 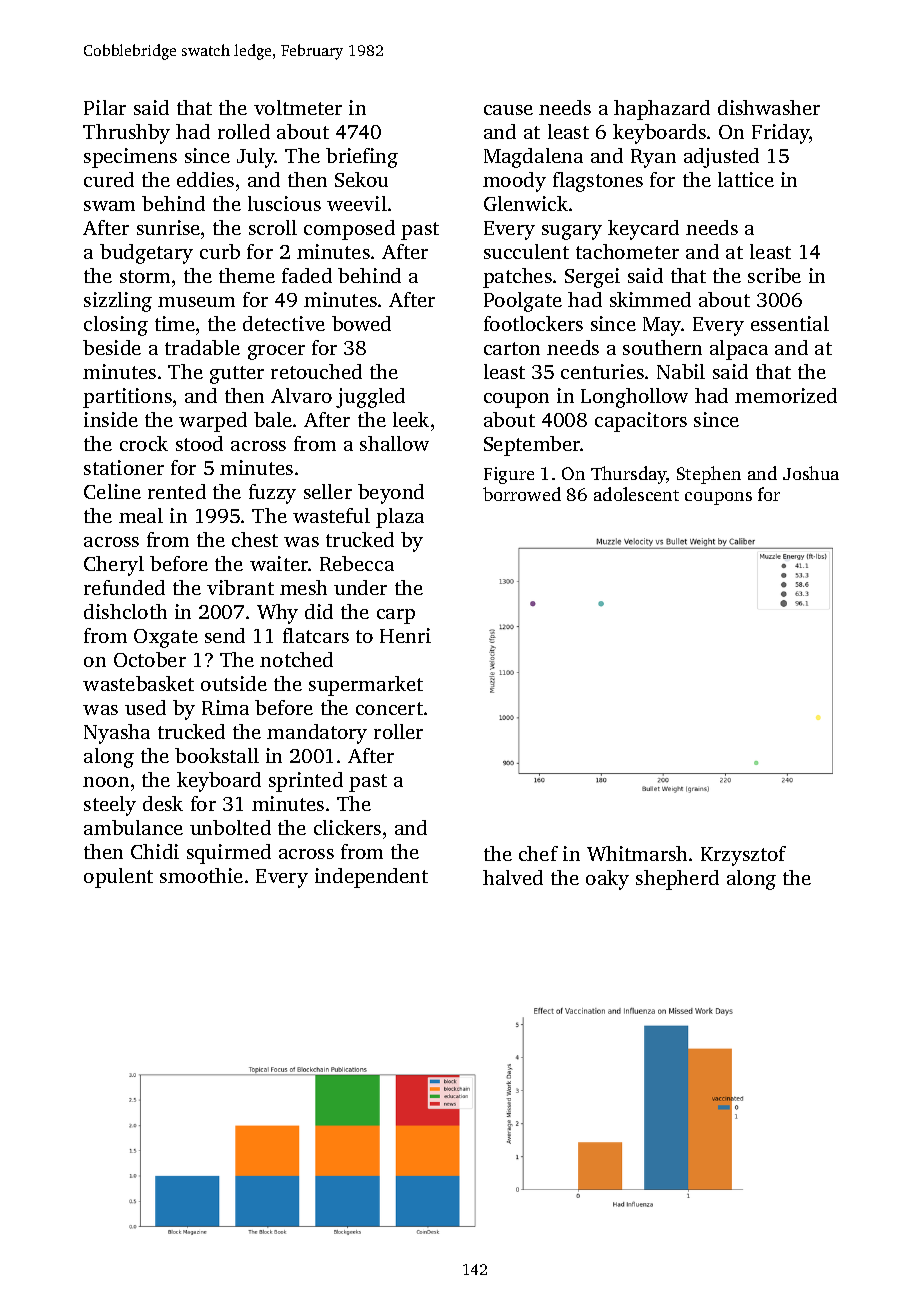 I want to click on steely, so click(x=110, y=806).
